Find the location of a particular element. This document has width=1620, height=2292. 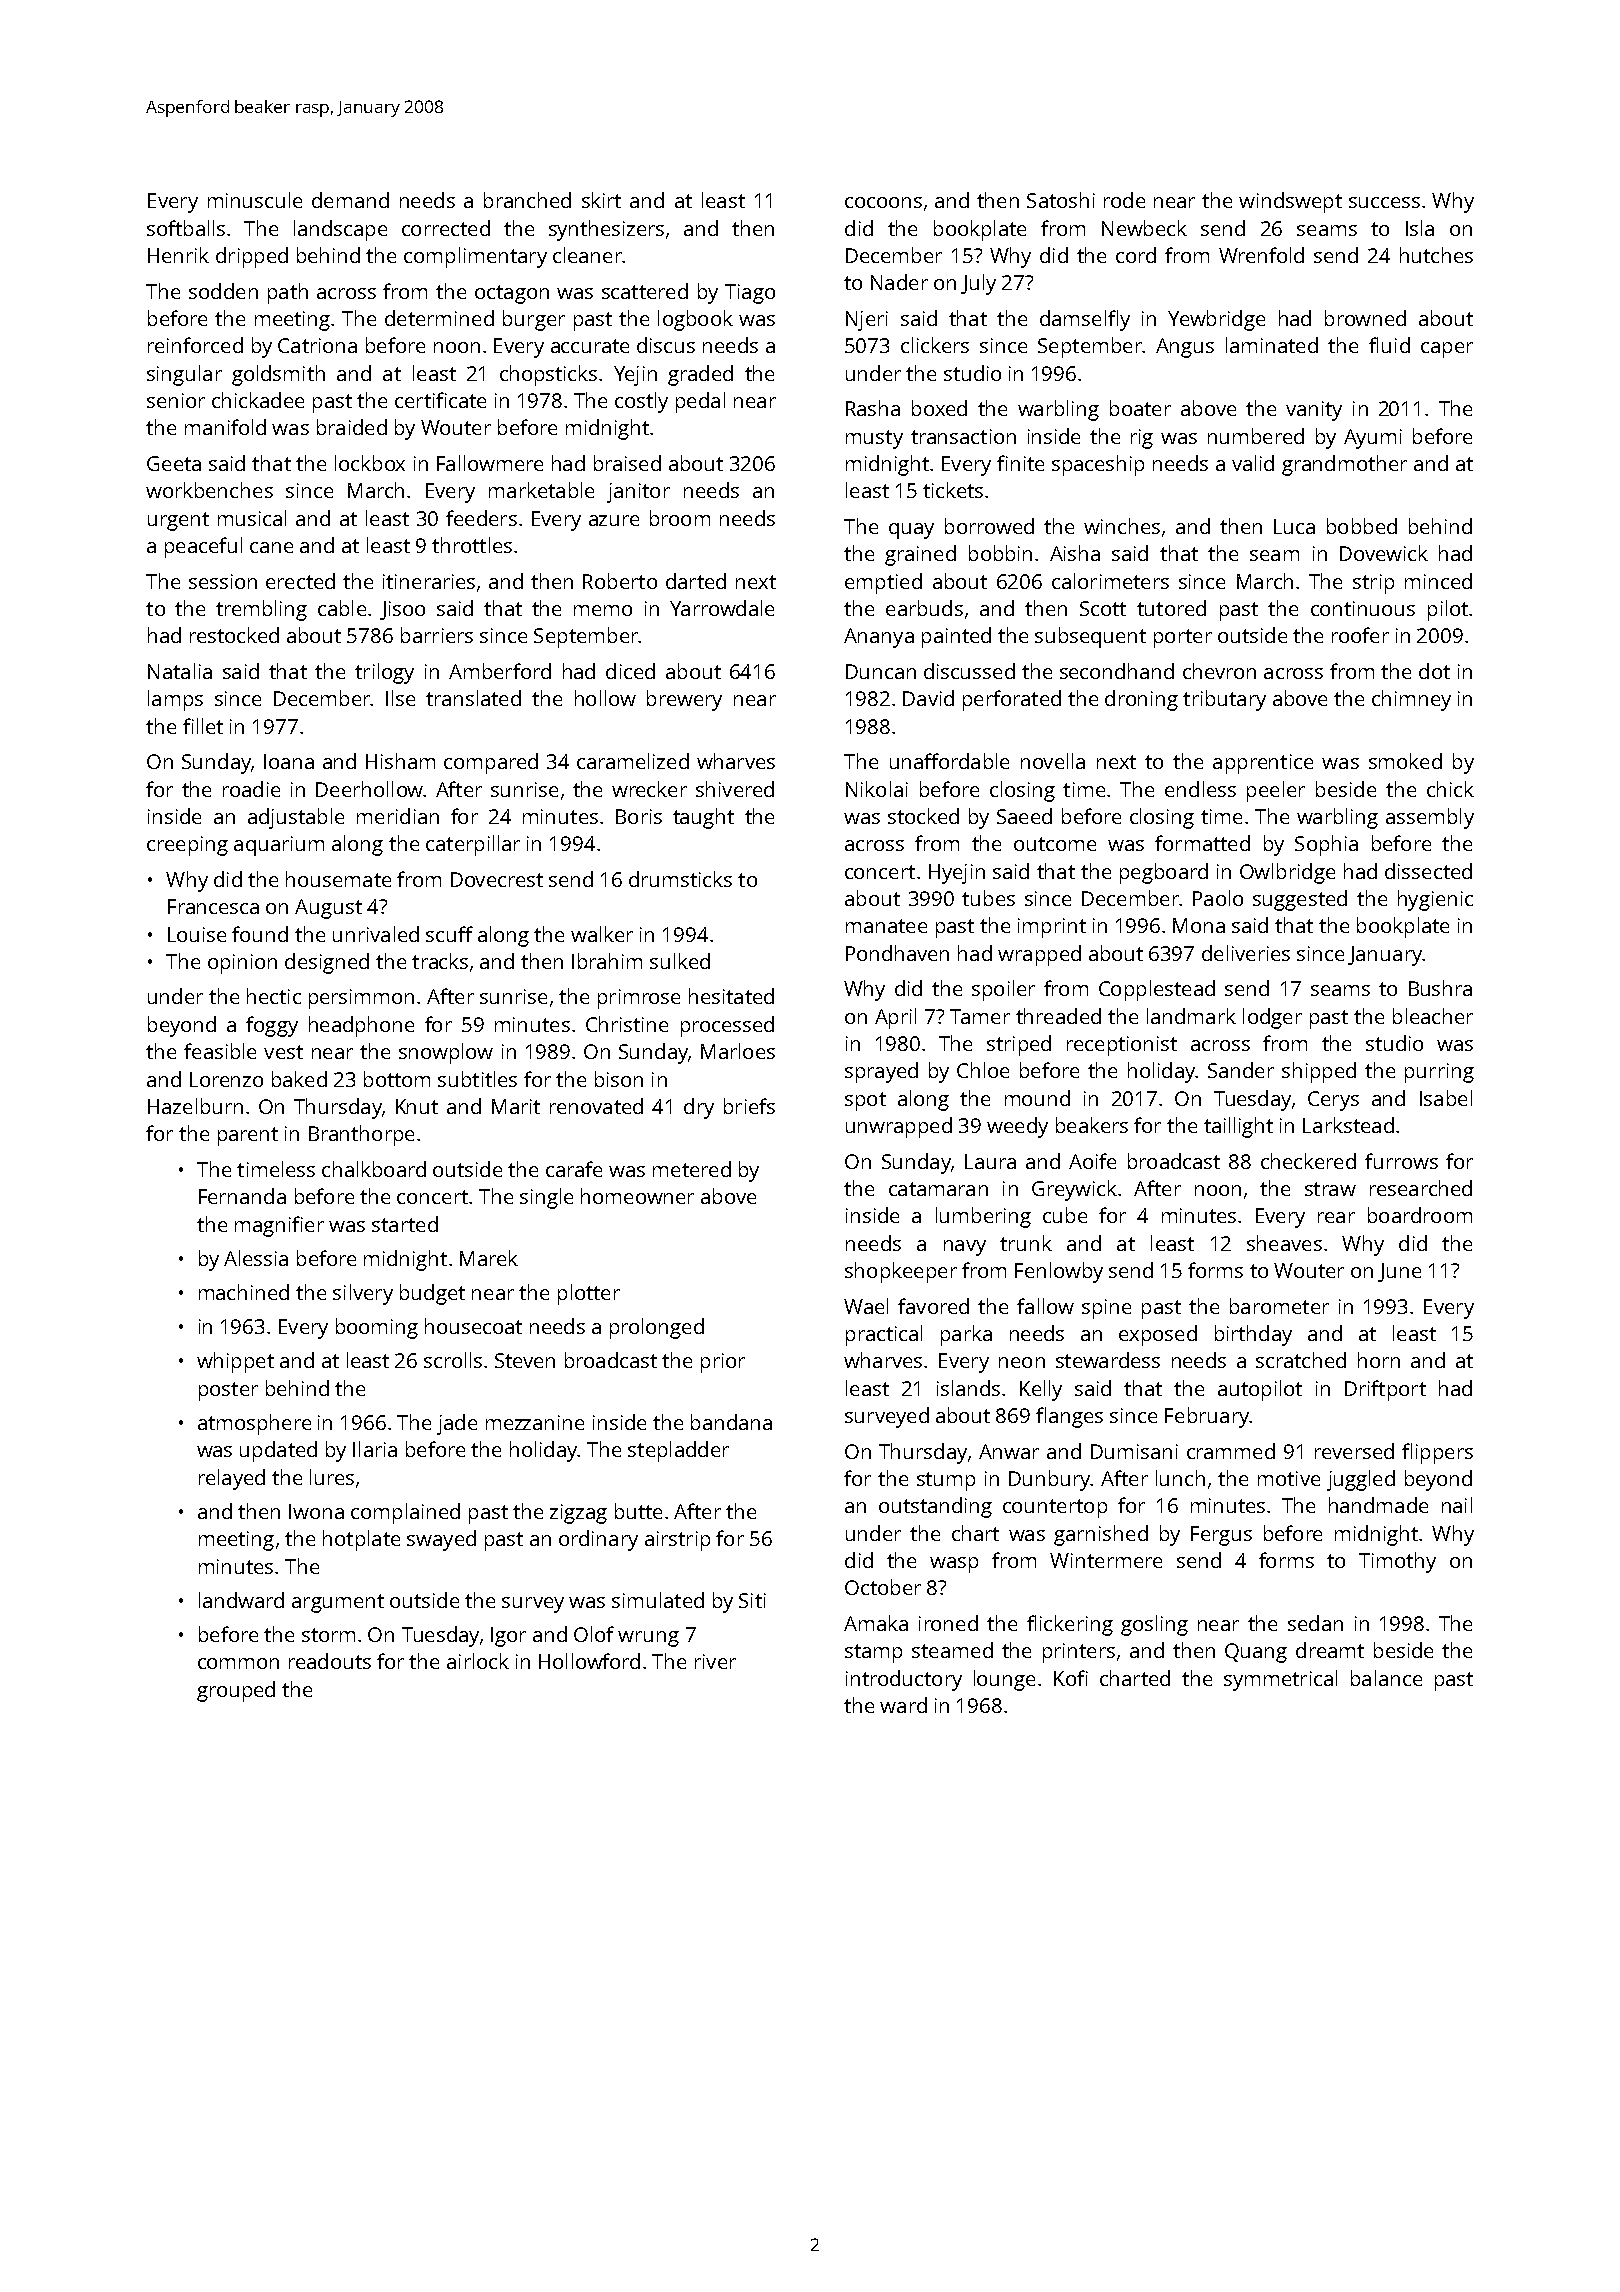

Iwona is located at coordinates (316, 1511).
